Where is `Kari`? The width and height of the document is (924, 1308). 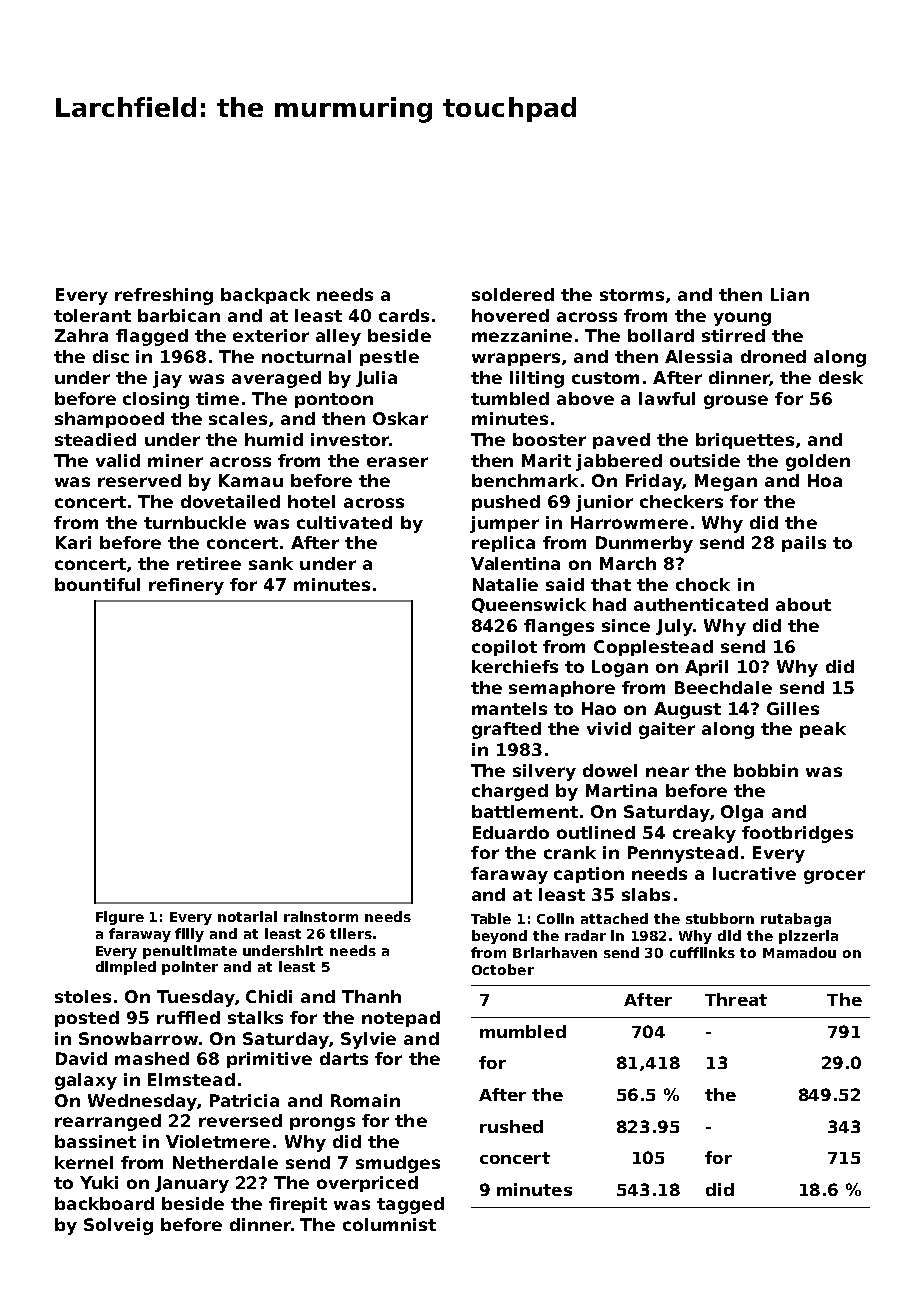 Kari is located at coordinates (73, 542).
